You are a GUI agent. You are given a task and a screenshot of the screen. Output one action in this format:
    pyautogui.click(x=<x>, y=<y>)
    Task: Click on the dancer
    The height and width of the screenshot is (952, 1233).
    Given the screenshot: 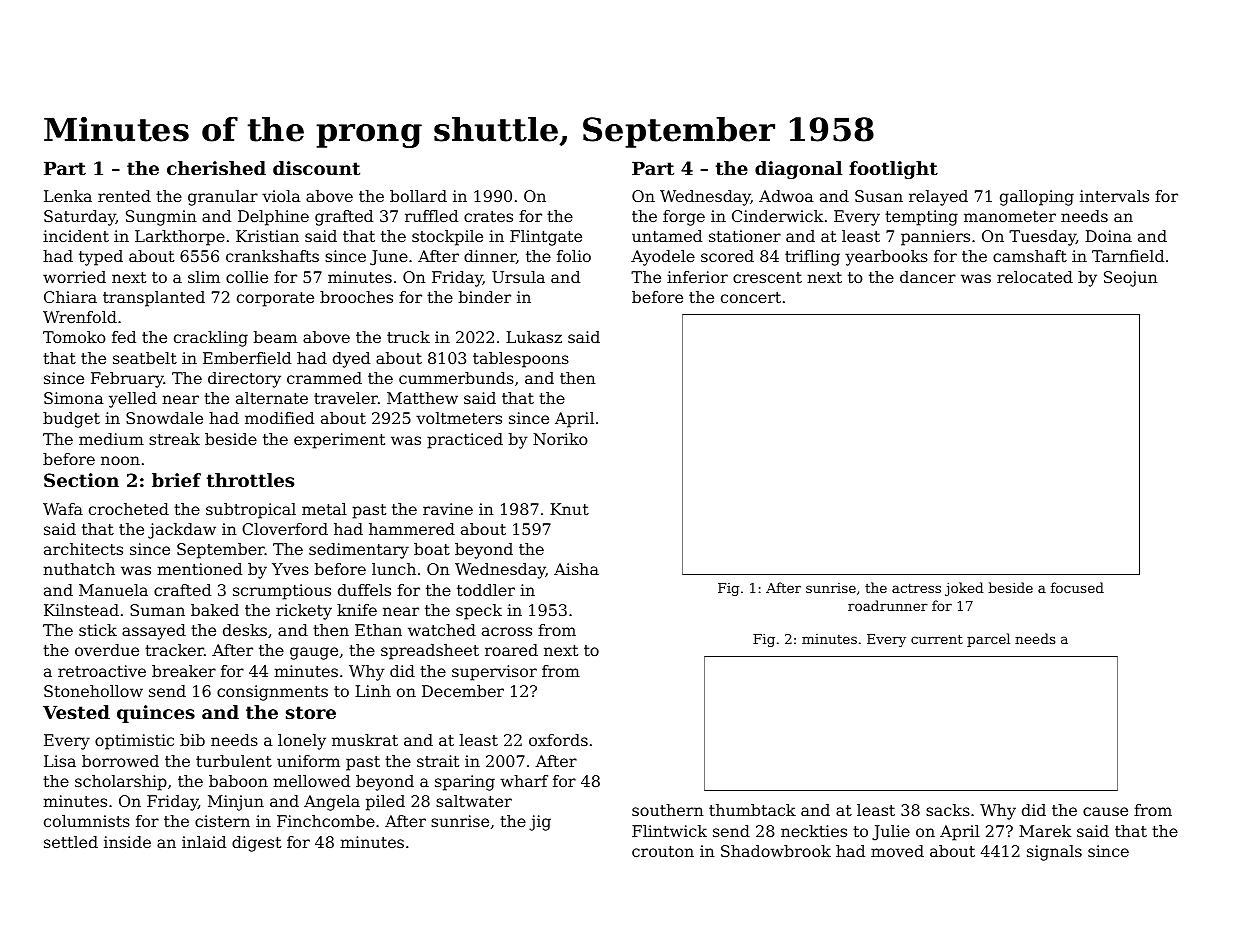 What is the action you would take?
    pyautogui.click(x=928, y=277)
